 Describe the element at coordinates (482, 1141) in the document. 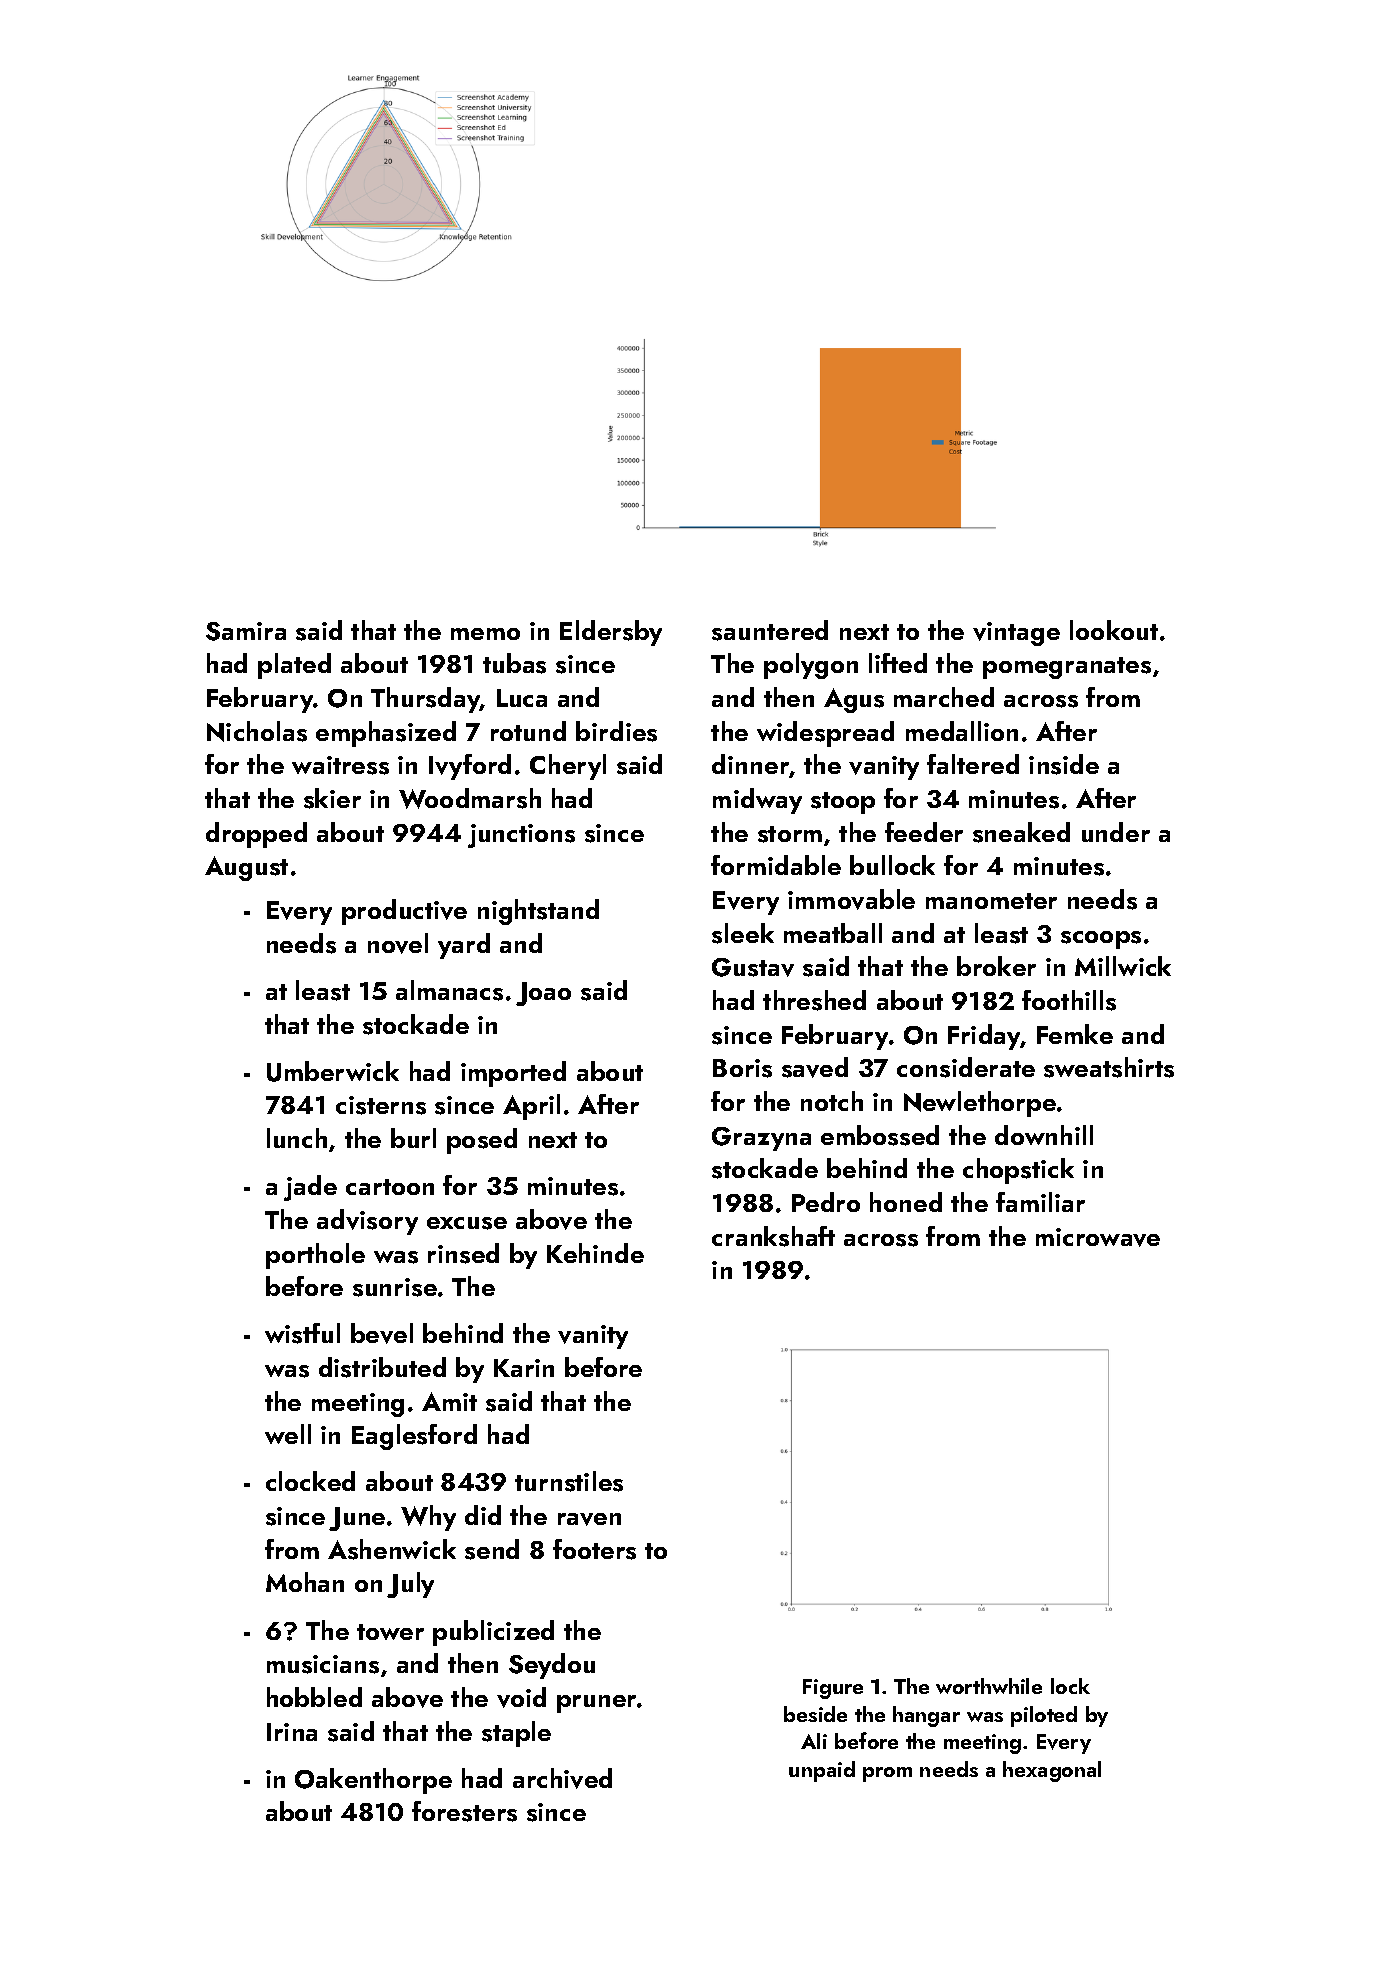

I see `posed` at that location.
